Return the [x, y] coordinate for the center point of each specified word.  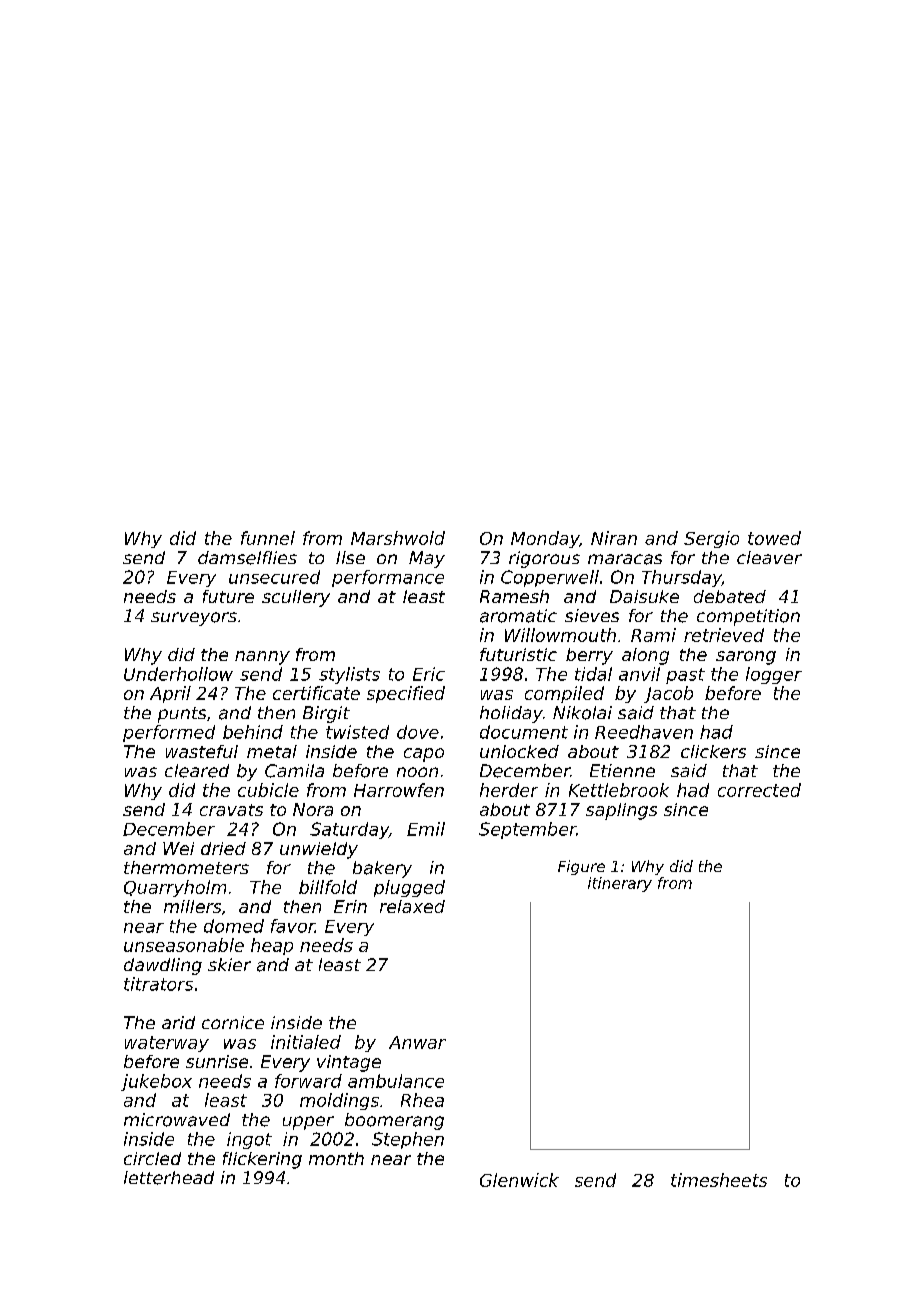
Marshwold [398, 538]
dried [223, 848]
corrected [759, 790]
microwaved [177, 1120]
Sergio [711, 539]
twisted [357, 732]
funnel [268, 538]
